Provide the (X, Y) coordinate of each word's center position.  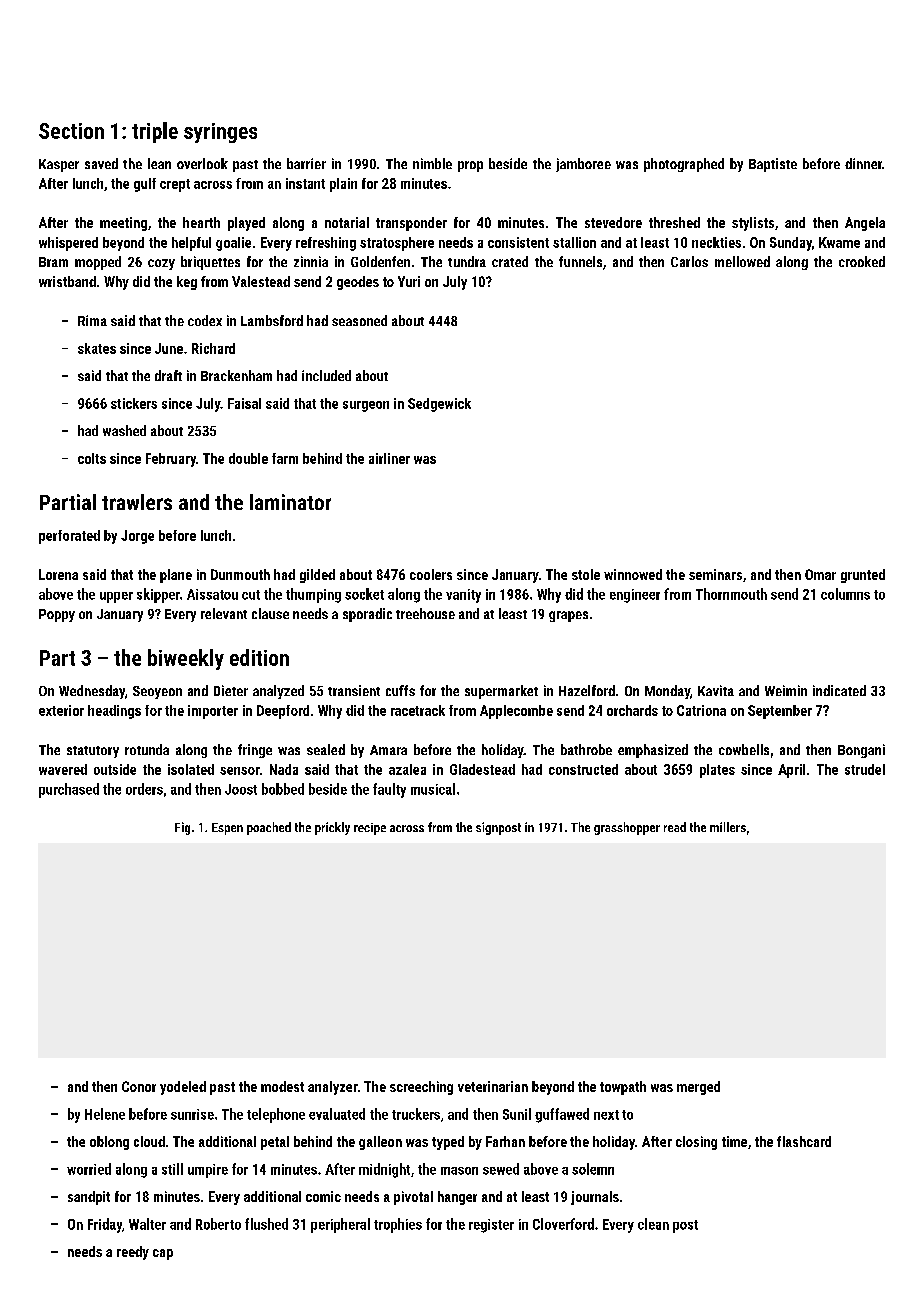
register (491, 1226)
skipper (158, 595)
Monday (667, 692)
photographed (684, 165)
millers (728, 827)
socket (364, 594)
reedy (133, 1253)
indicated (839, 690)
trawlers (137, 502)
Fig (182, 828)
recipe (370, 829)
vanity (463, 596)
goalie (233, 244)
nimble (432, 163)
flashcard (804, 1141)
